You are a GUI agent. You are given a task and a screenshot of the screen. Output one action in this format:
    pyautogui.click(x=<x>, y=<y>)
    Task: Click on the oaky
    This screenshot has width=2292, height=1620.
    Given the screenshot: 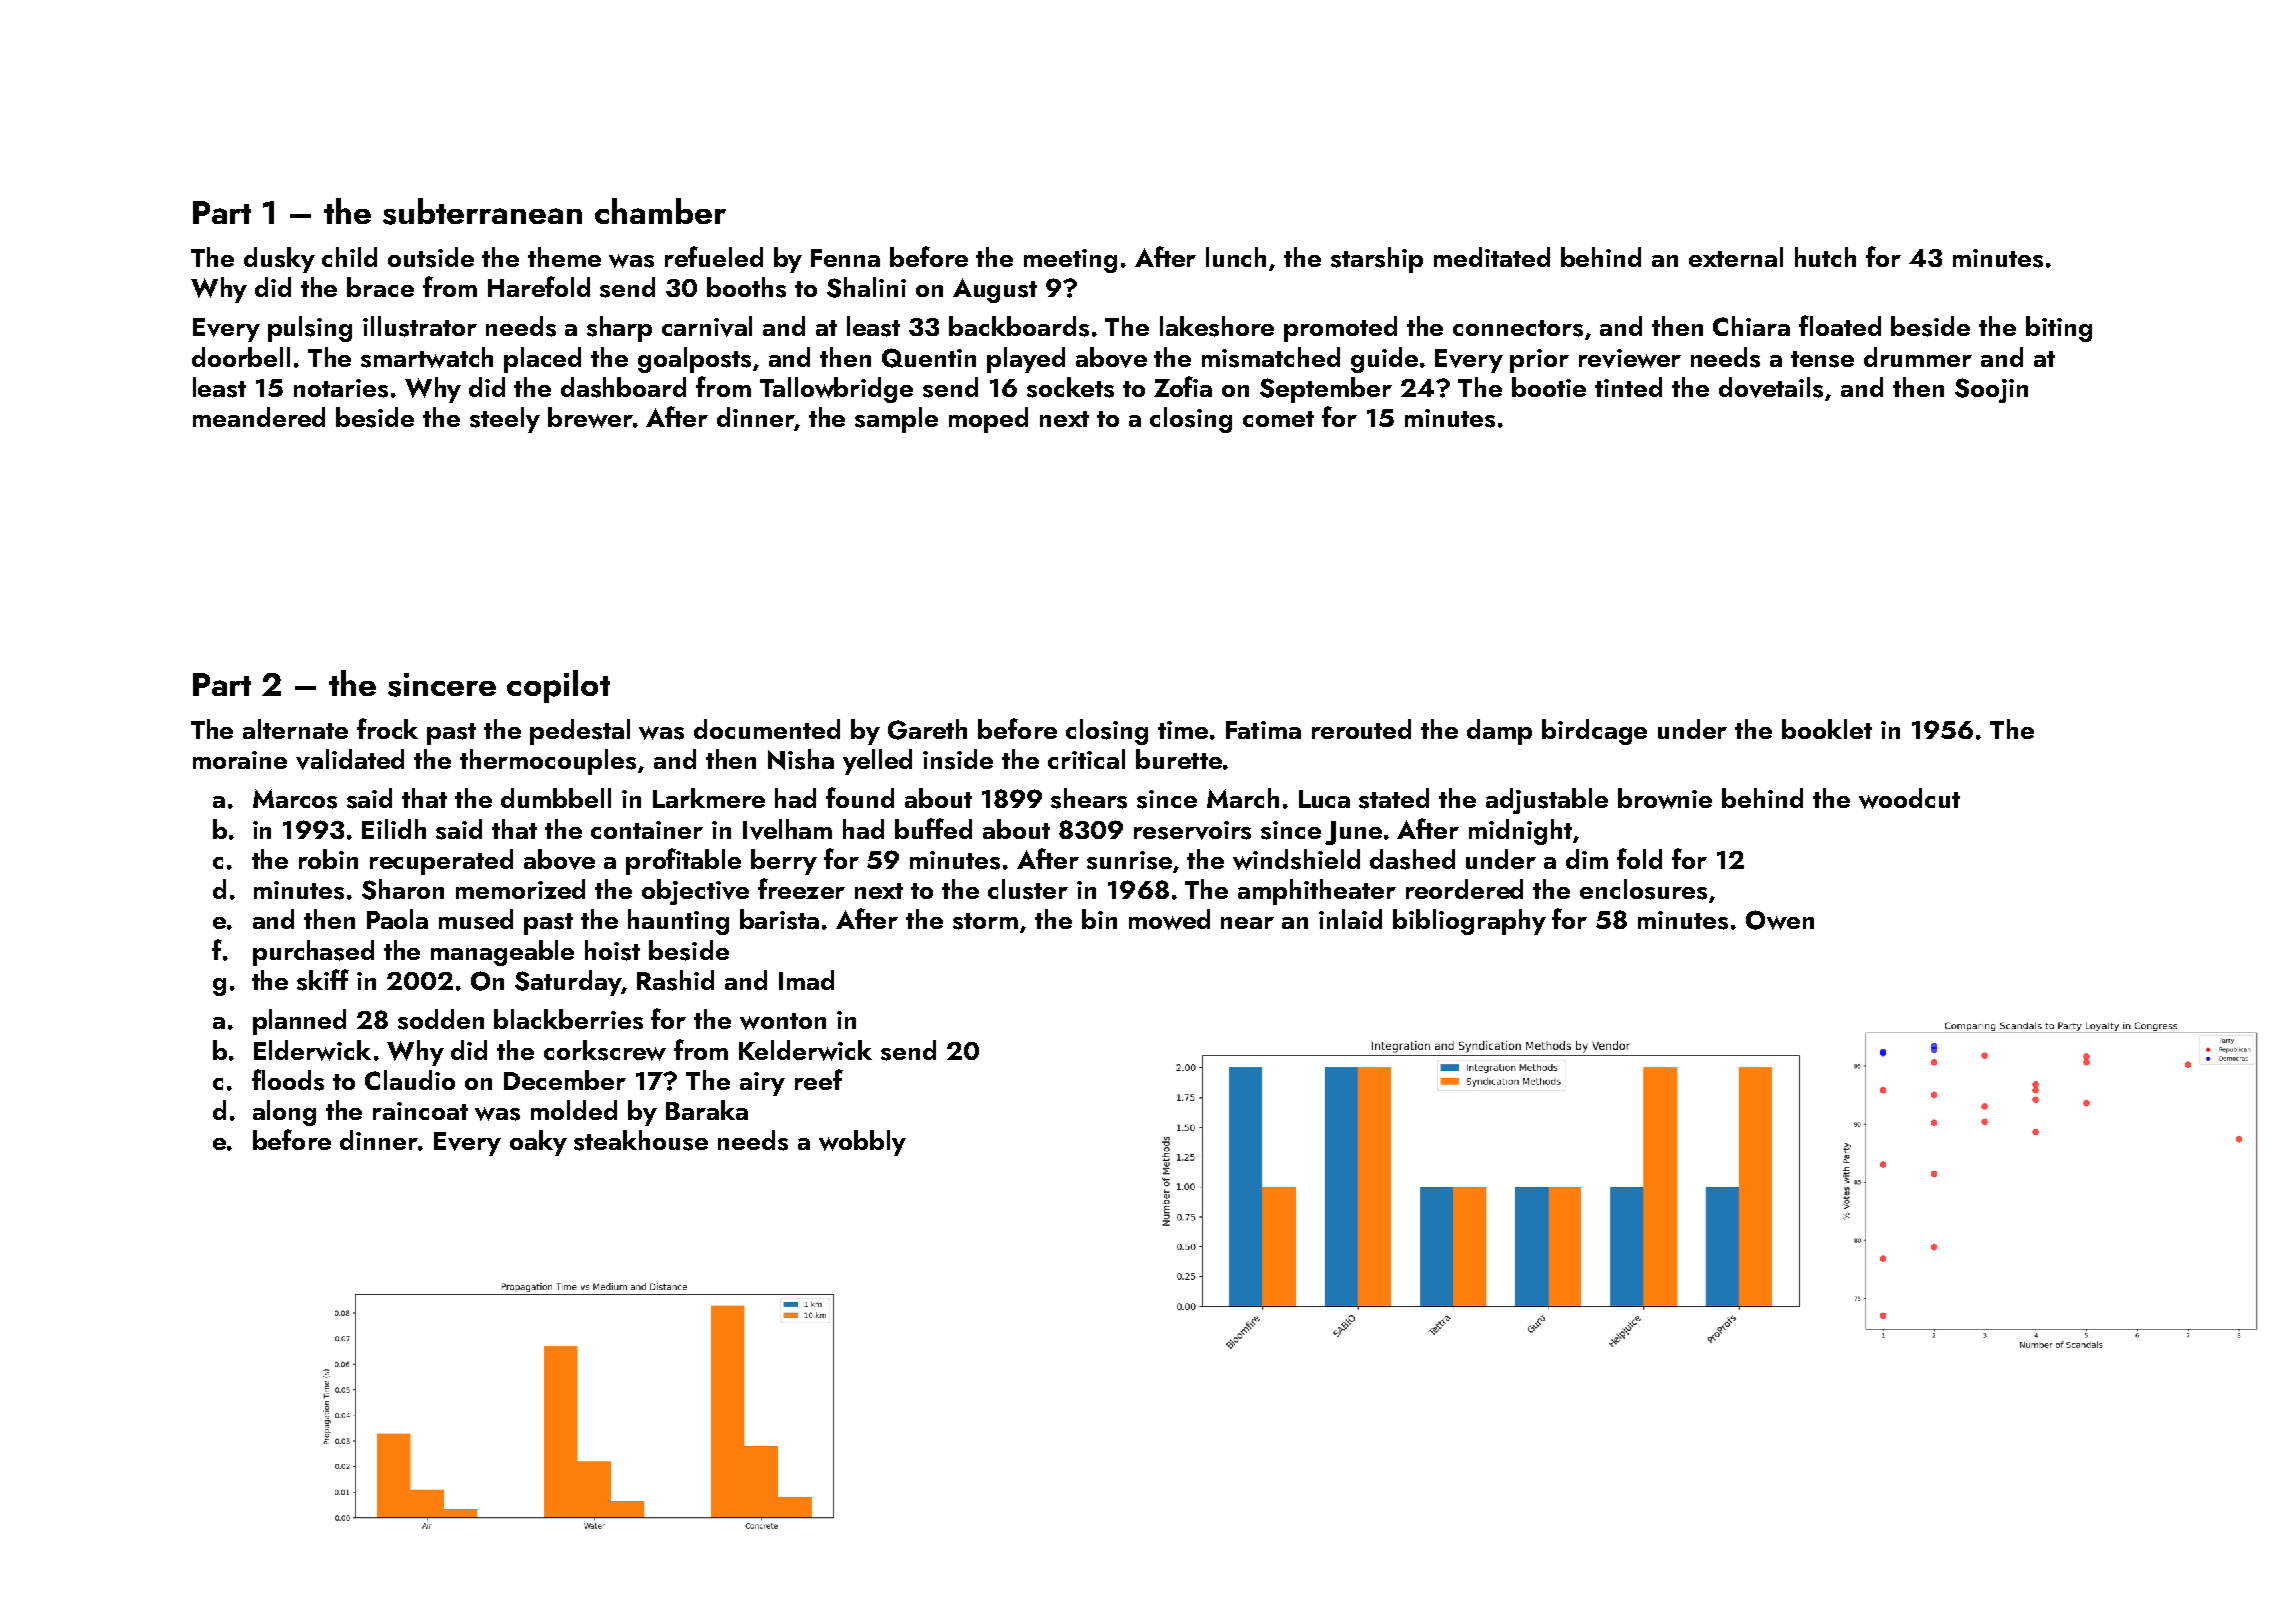 What is the action you would take?
    pyautogui.click(x=538, y=1143)
